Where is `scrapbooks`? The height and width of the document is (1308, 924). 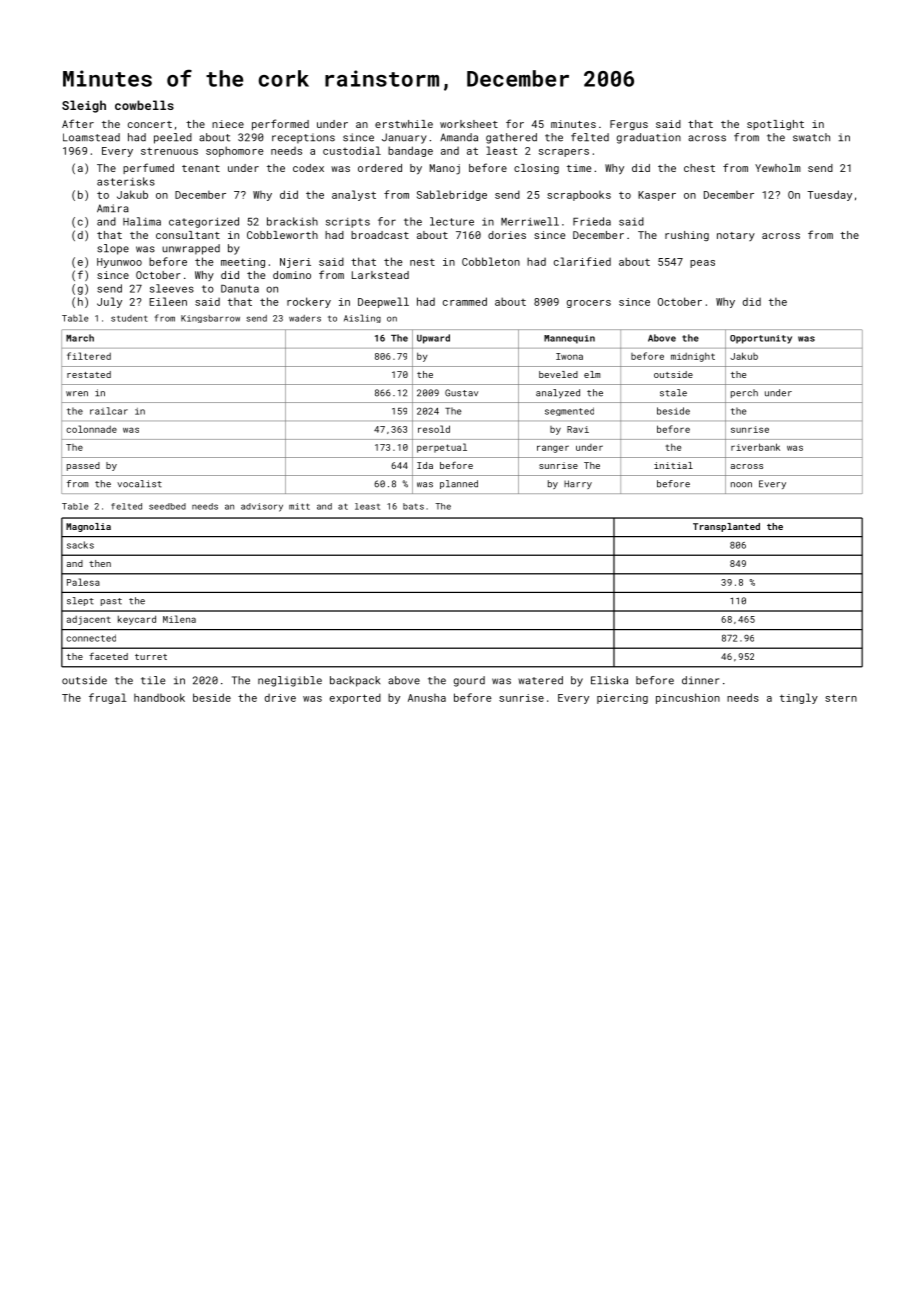 scrapbooks is located at coordinates (579, 195).
